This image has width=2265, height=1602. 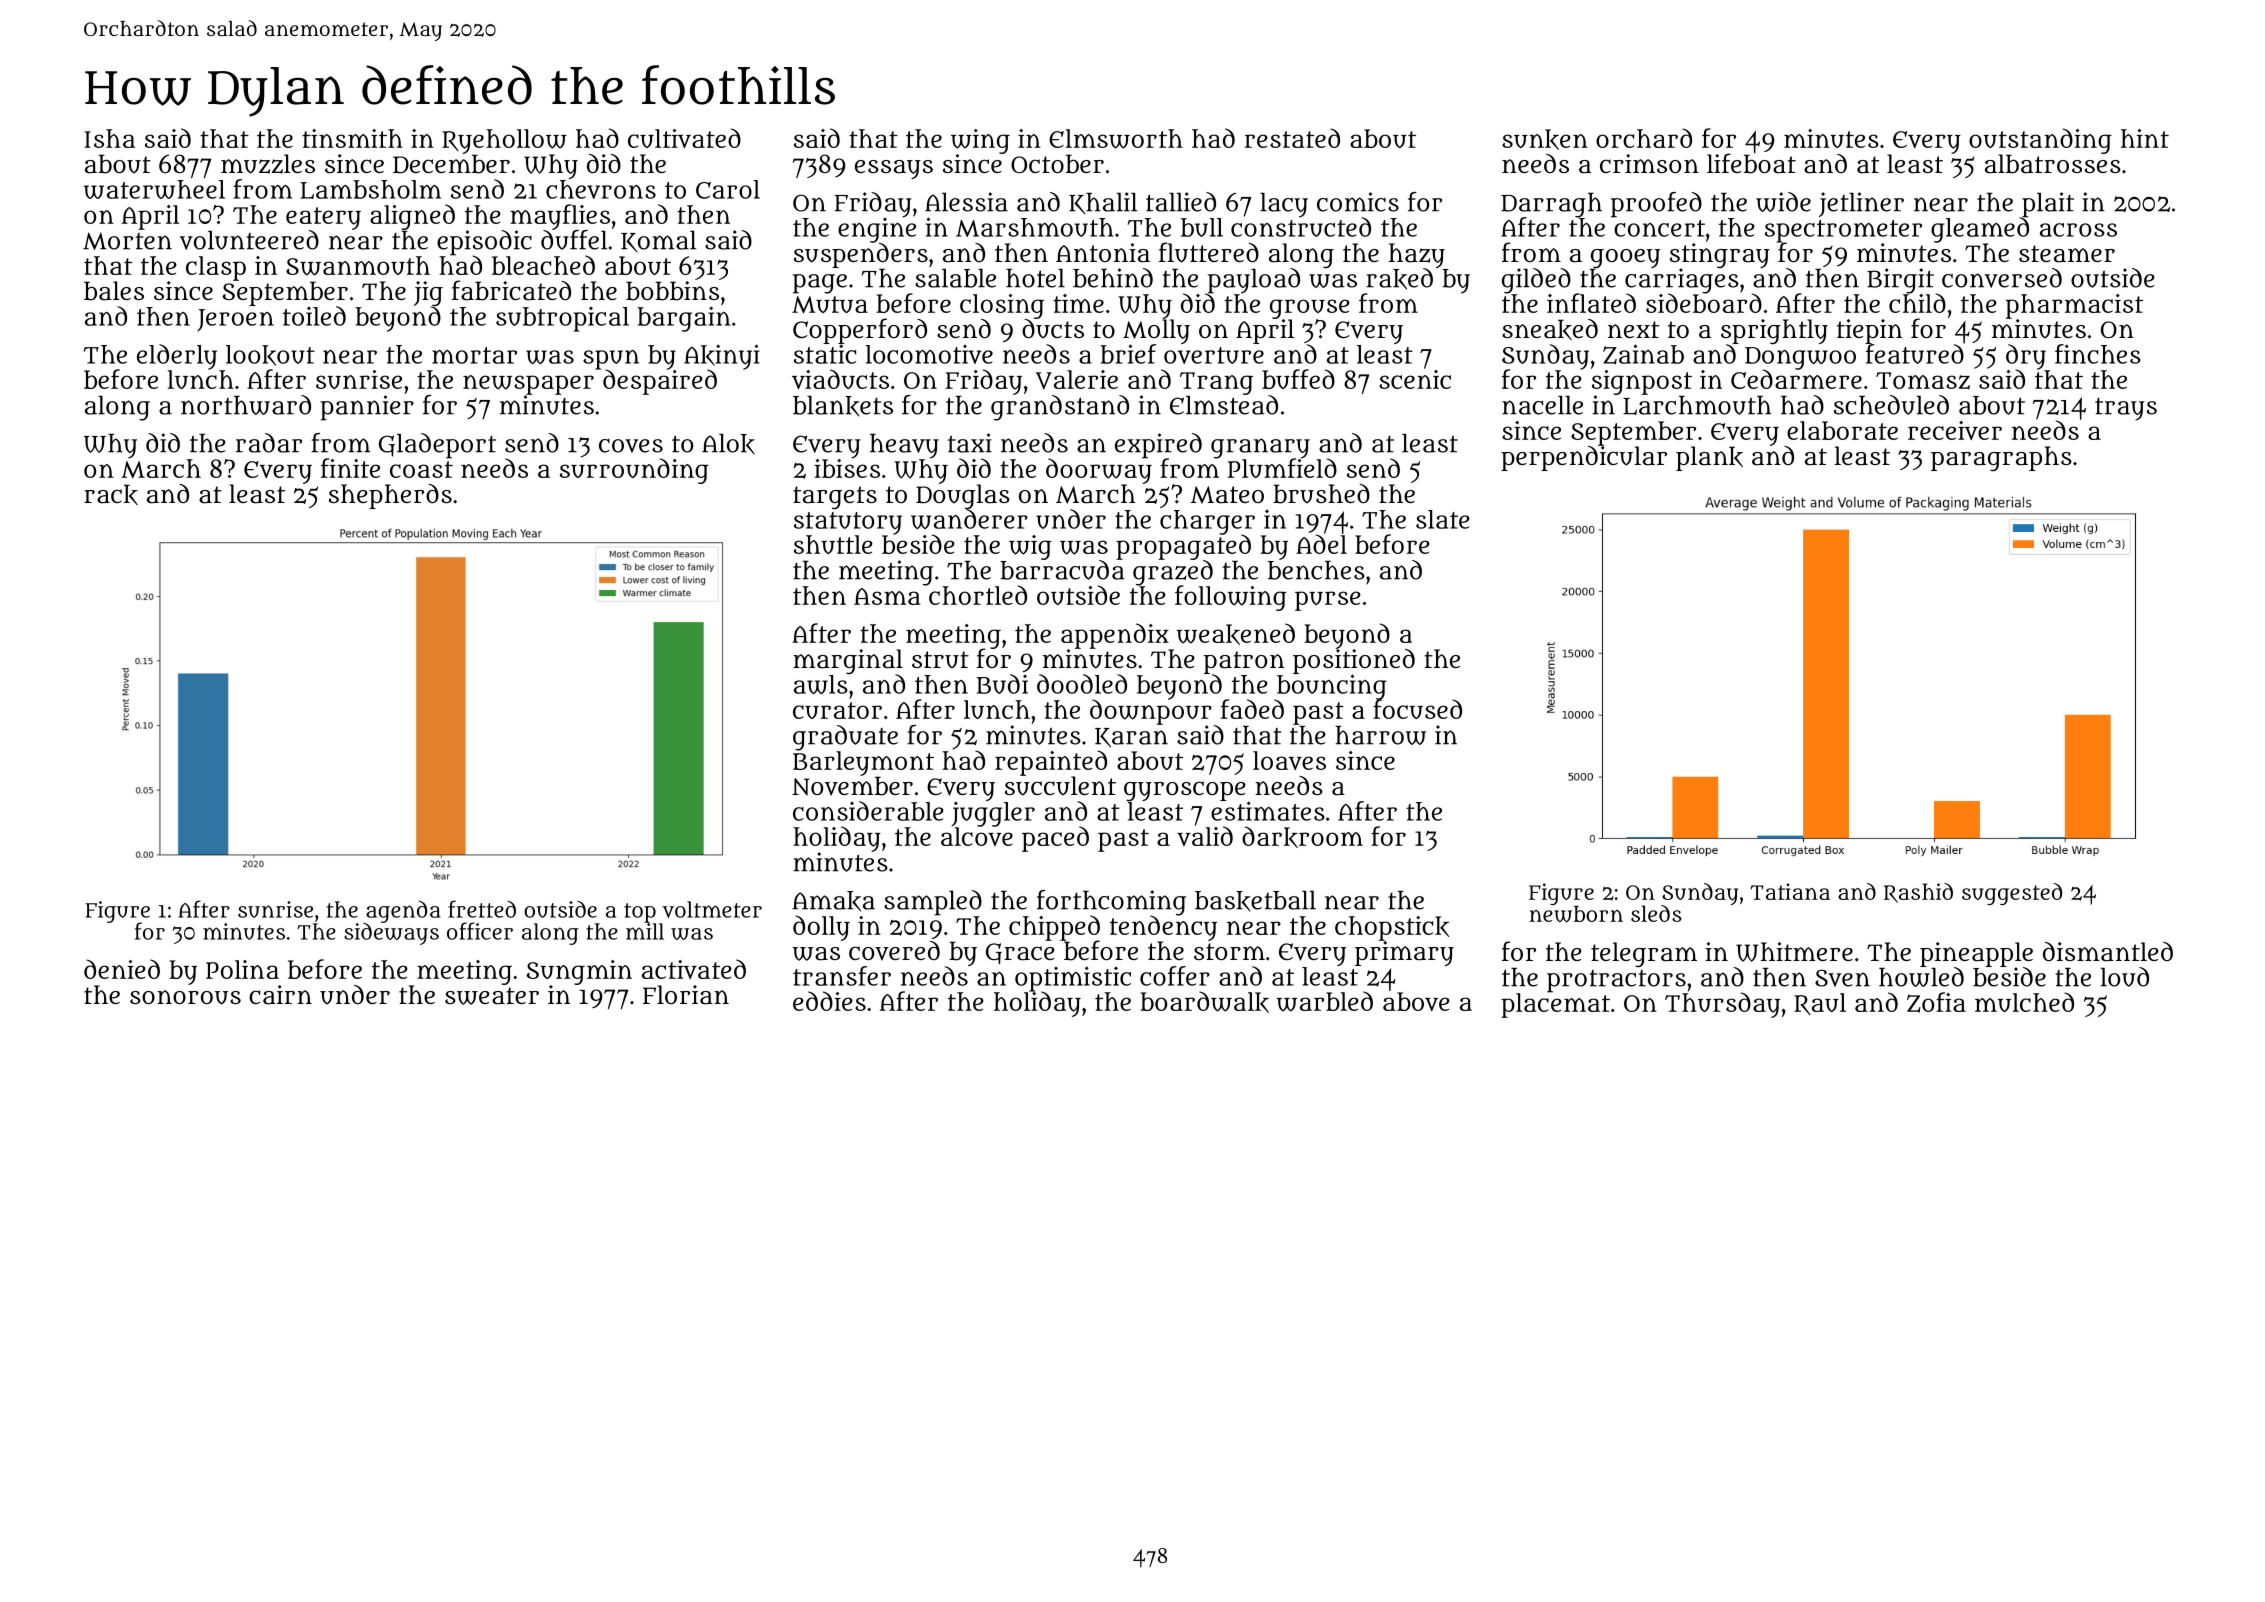 I want to click on officer, so click(x=480, y=931).
